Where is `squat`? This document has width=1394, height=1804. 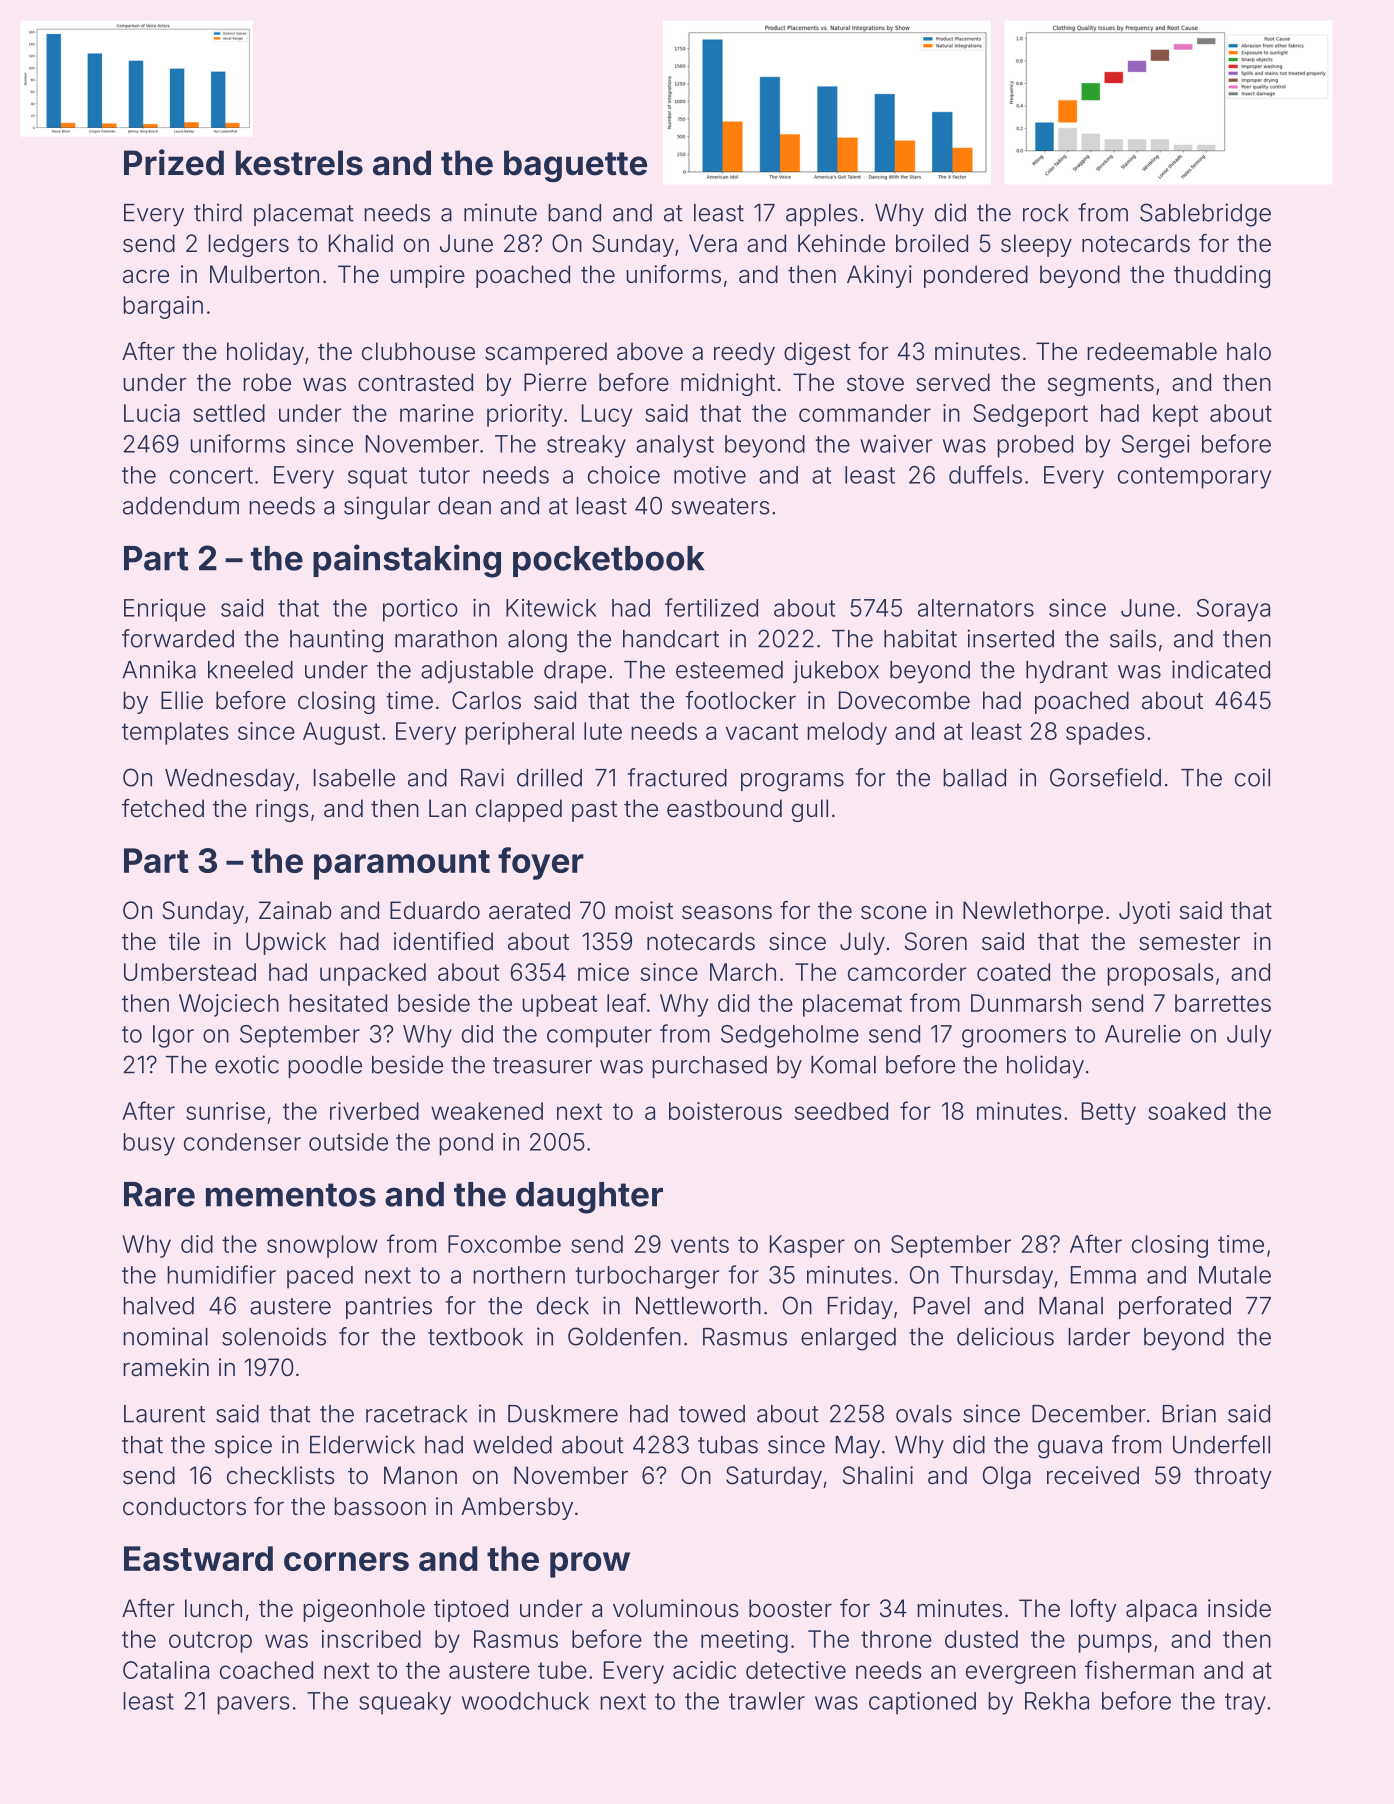
squat is located at coordinates (377, 478).
